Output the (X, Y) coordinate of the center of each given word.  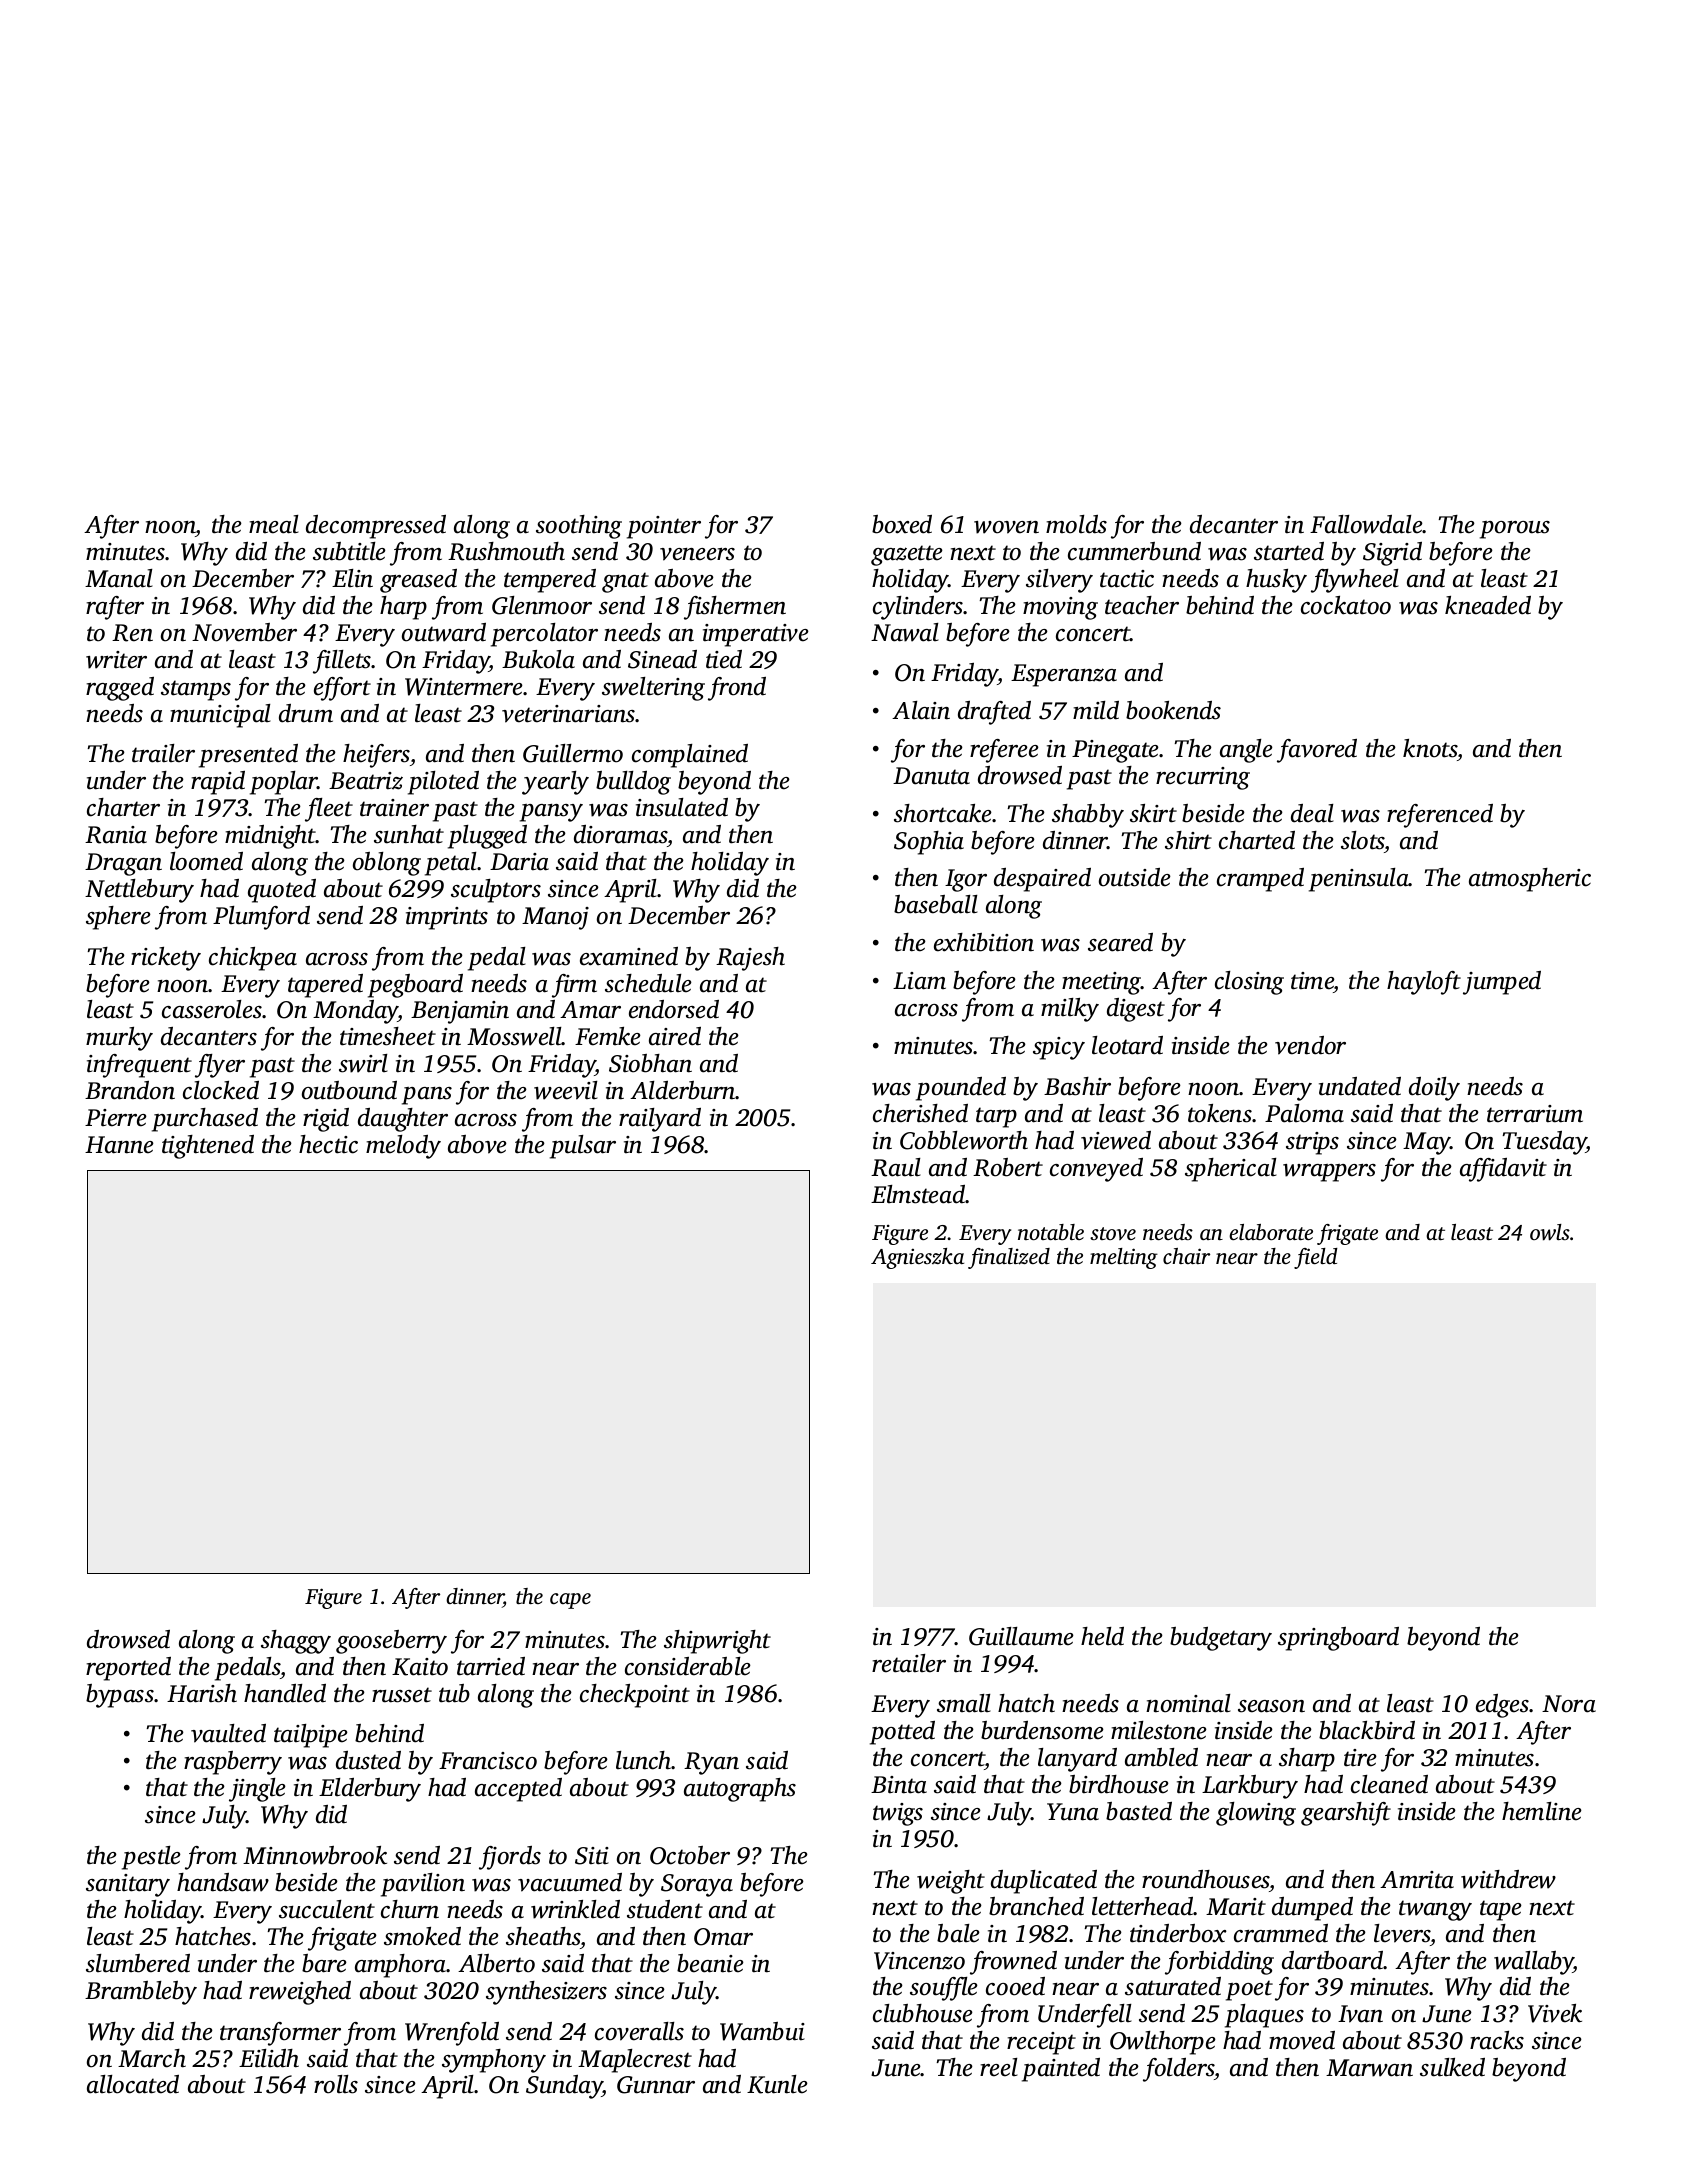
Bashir (1077, 1086)
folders (1179, 2070)
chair (1186, 1256)
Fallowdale (1366, 524)
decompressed (376, 527)
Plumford (261, 918)
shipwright (717, 1642)
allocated (133, 2084)
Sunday (564, 2087)
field (1316, 1258)
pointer (664, 527)
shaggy (296, 1642)
